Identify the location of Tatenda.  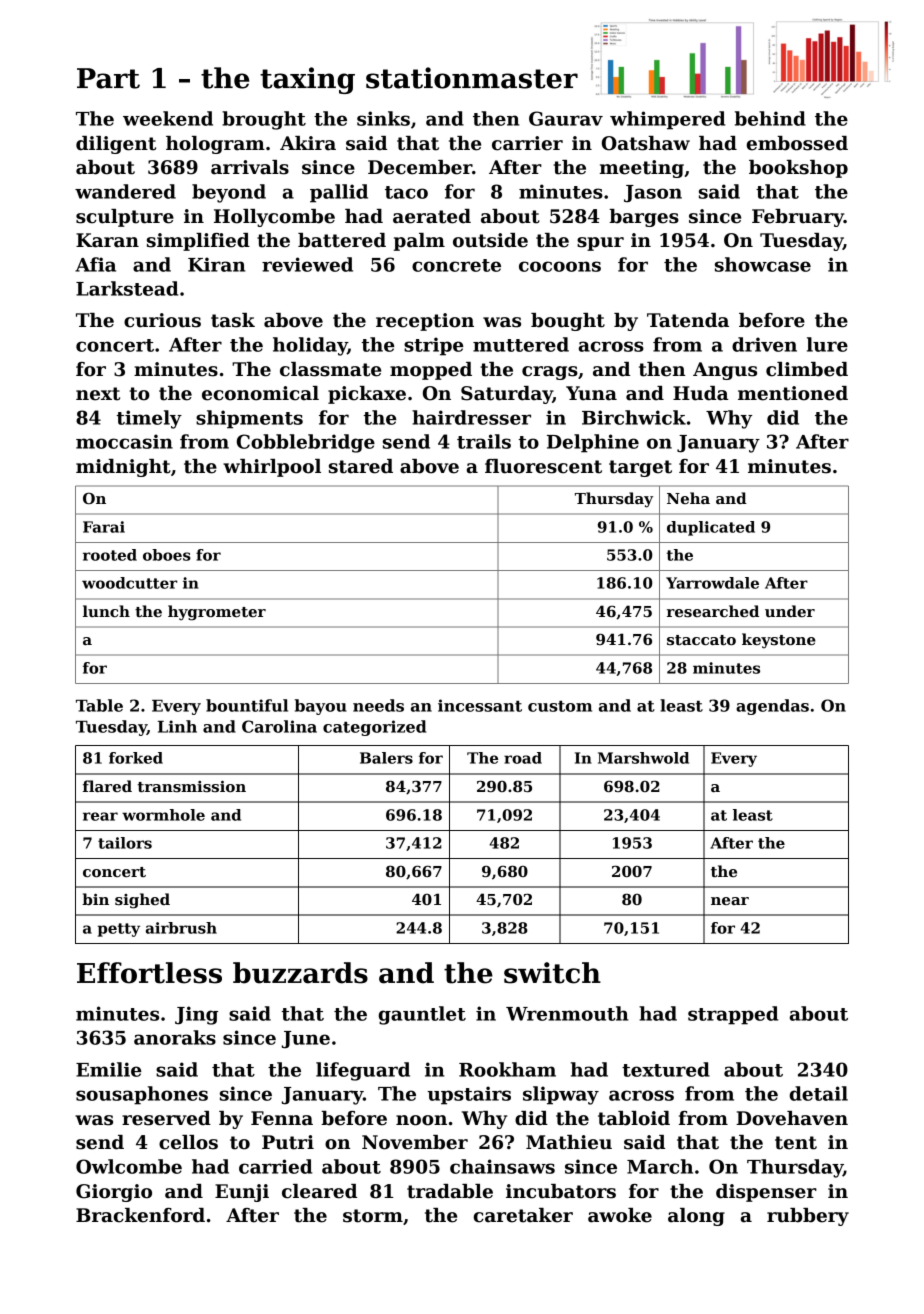
(688, 320).
